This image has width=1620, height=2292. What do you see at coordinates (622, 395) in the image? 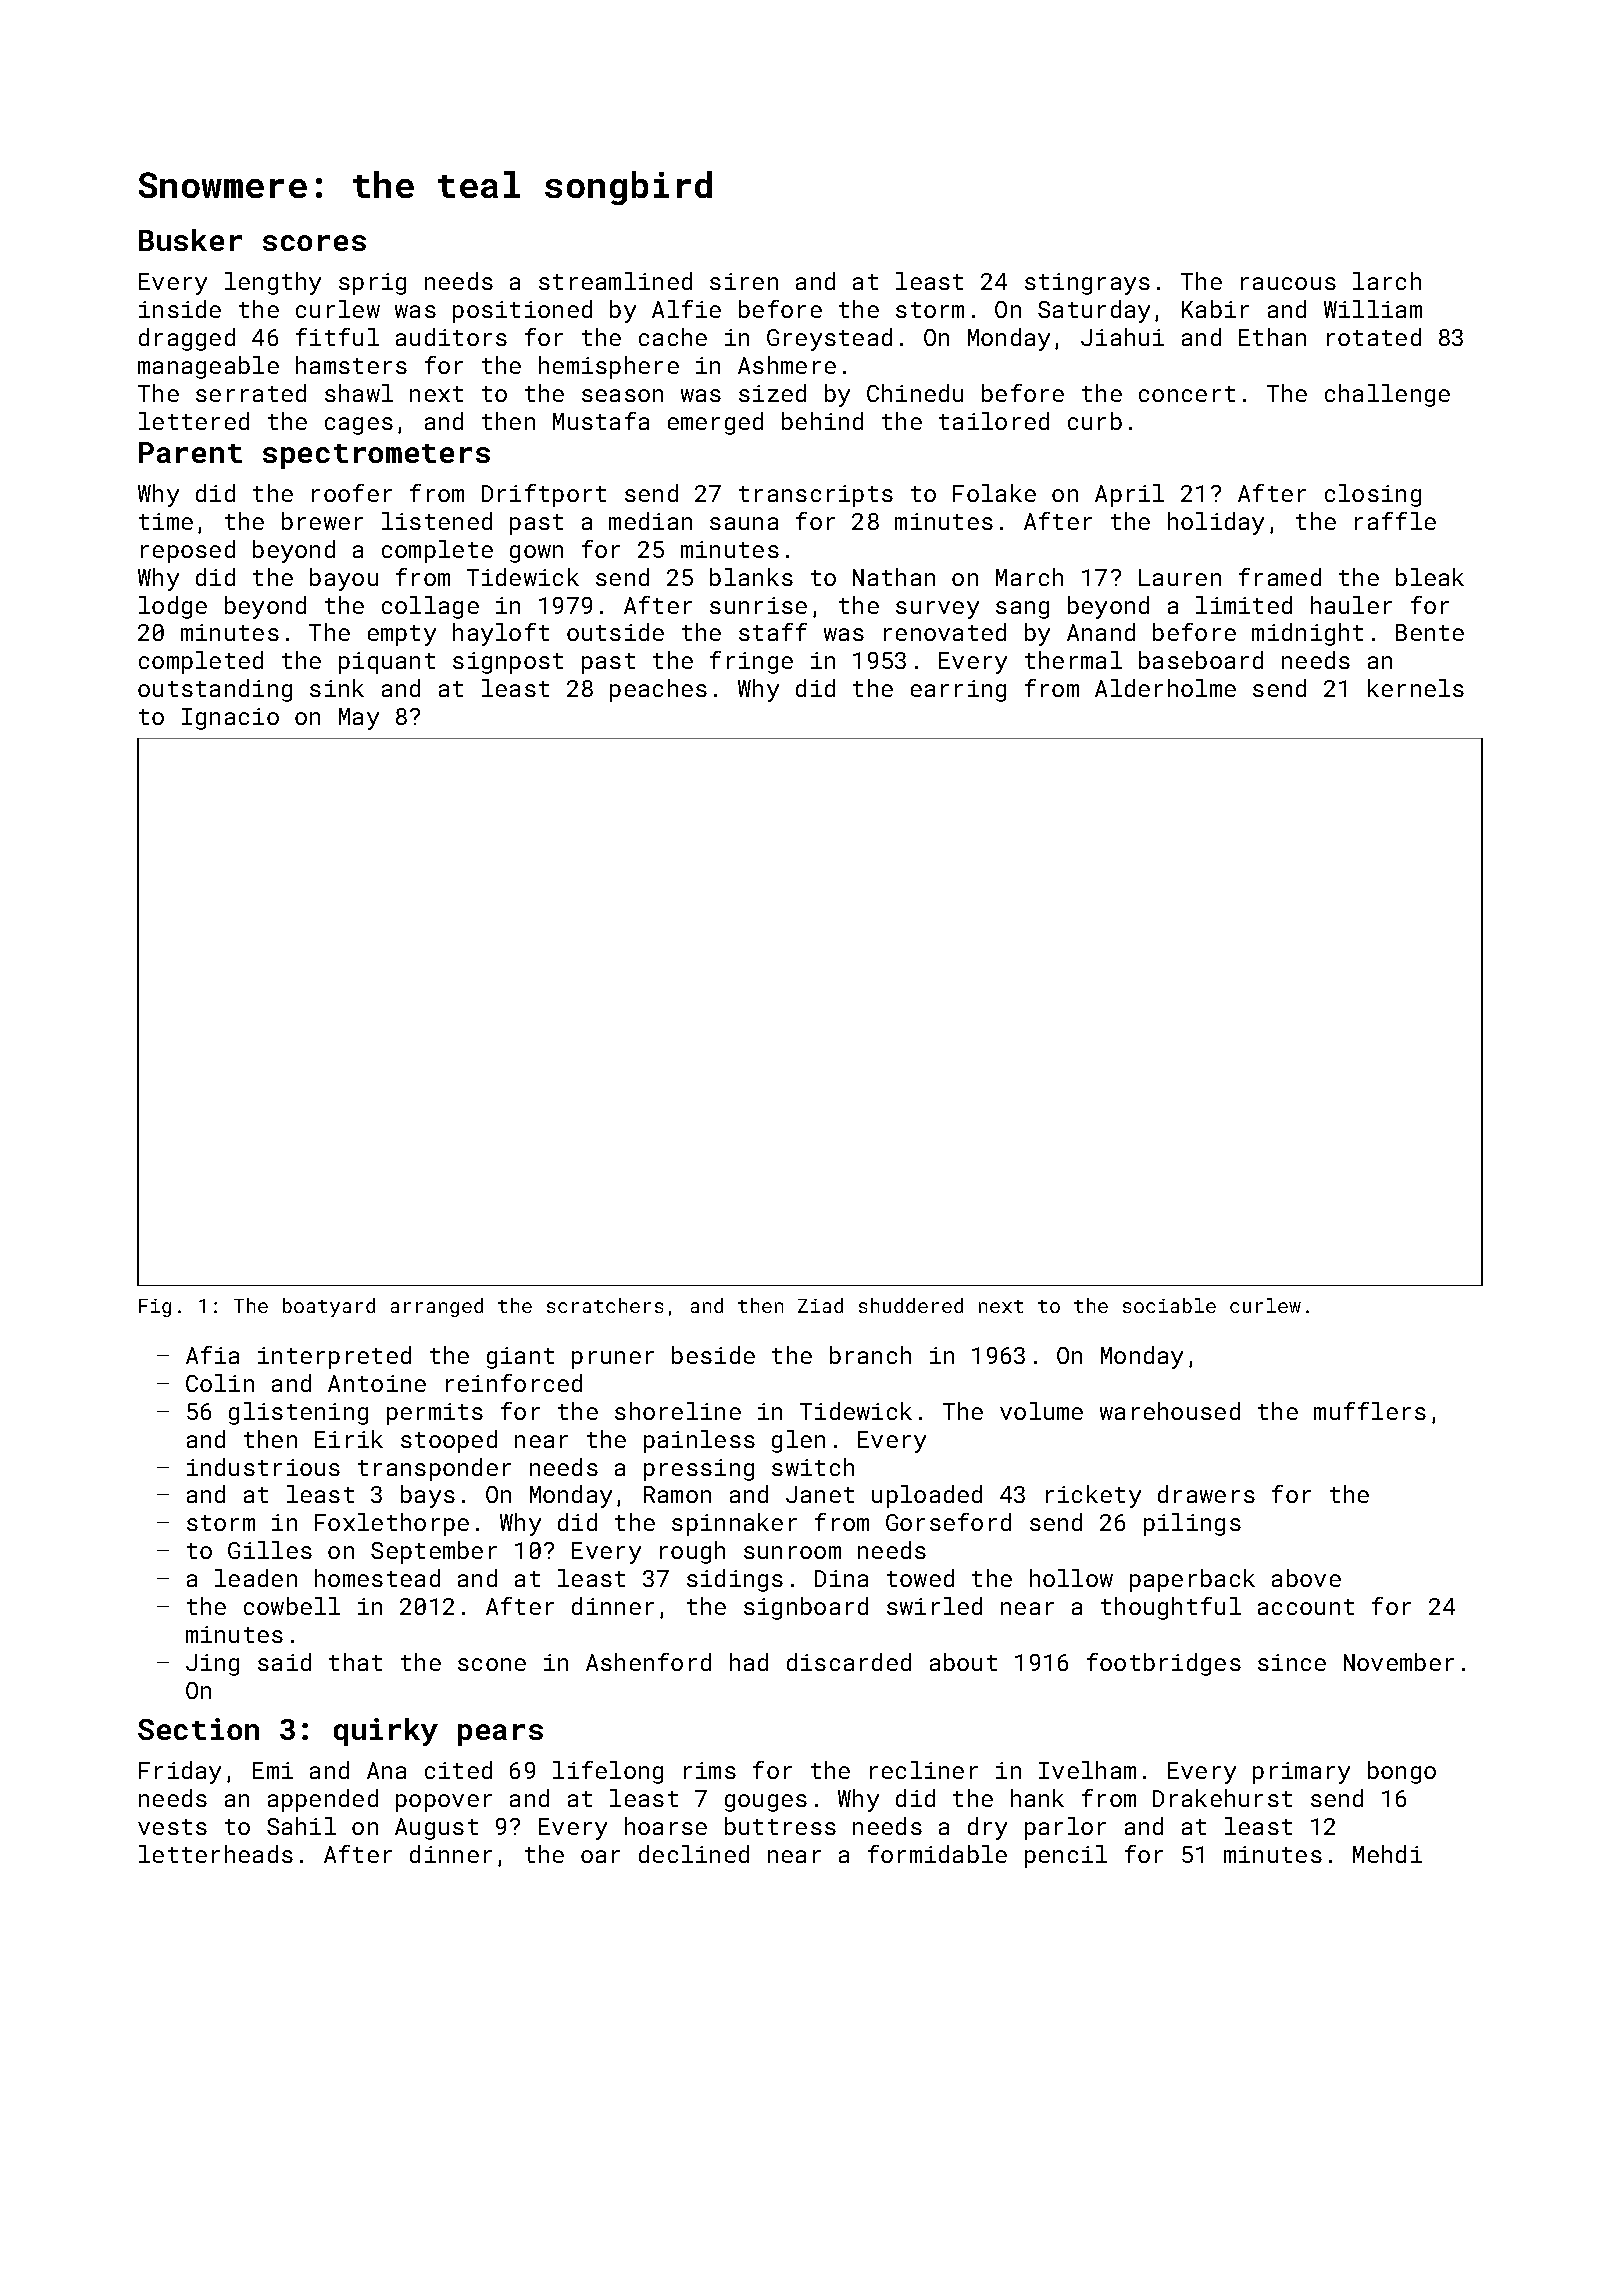
I see `season` at bounding box center [622, 395].
